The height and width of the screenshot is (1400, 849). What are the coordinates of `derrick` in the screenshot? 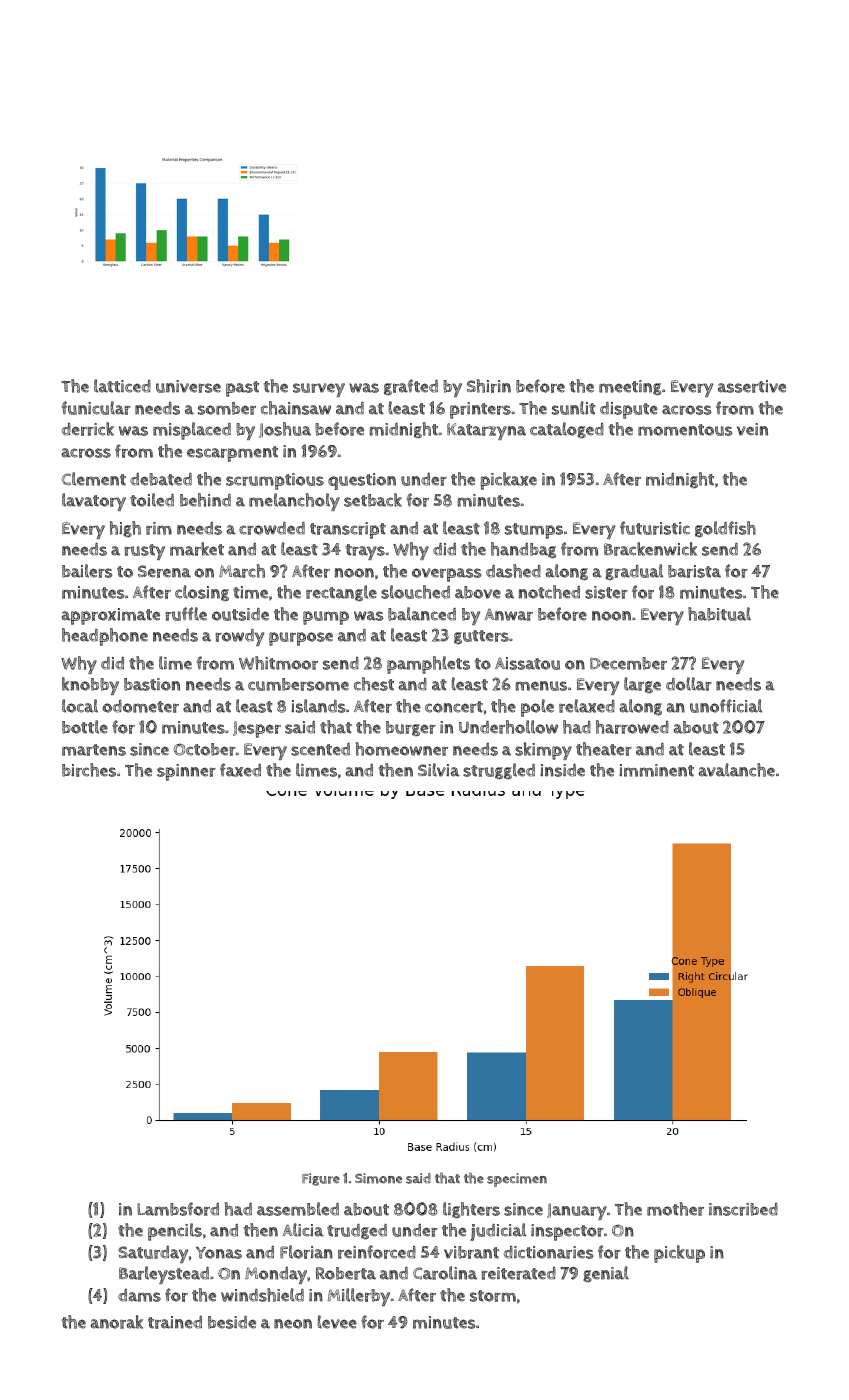 It's located at (88, 429).
